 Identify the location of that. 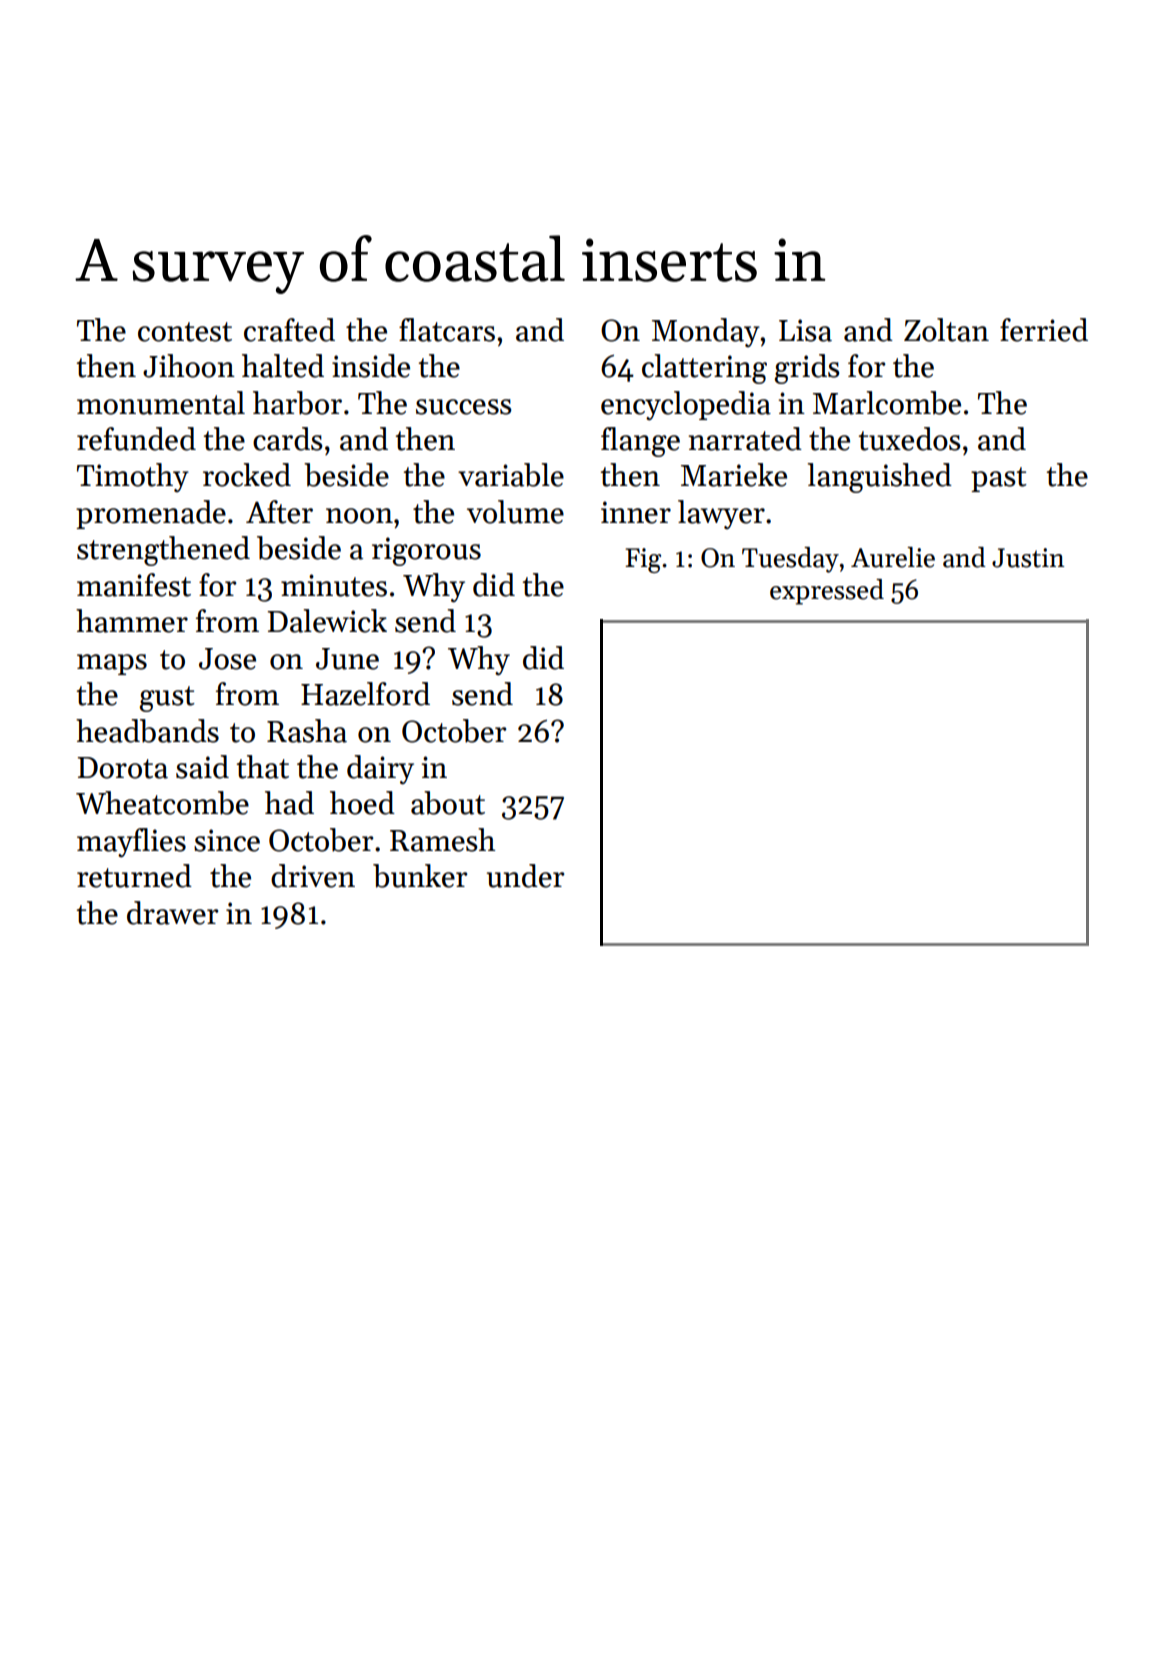
(263, 767).
